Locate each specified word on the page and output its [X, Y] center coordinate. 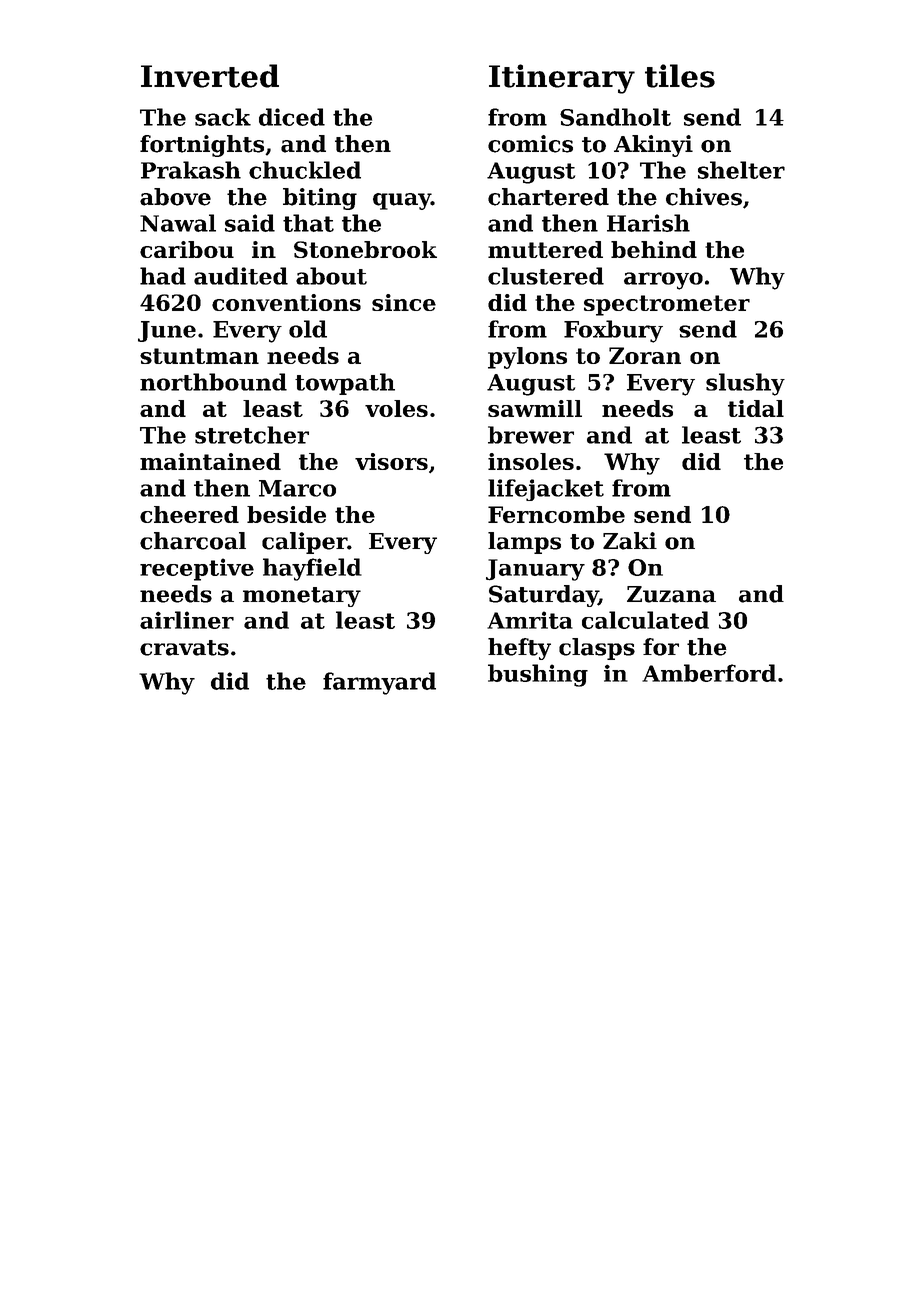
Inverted [210, 76]
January [535, 570]
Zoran [645, 355]
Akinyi [653, 146]
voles [396, 408]
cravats [184, 648]
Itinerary [562, 79]
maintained [210, 461]
